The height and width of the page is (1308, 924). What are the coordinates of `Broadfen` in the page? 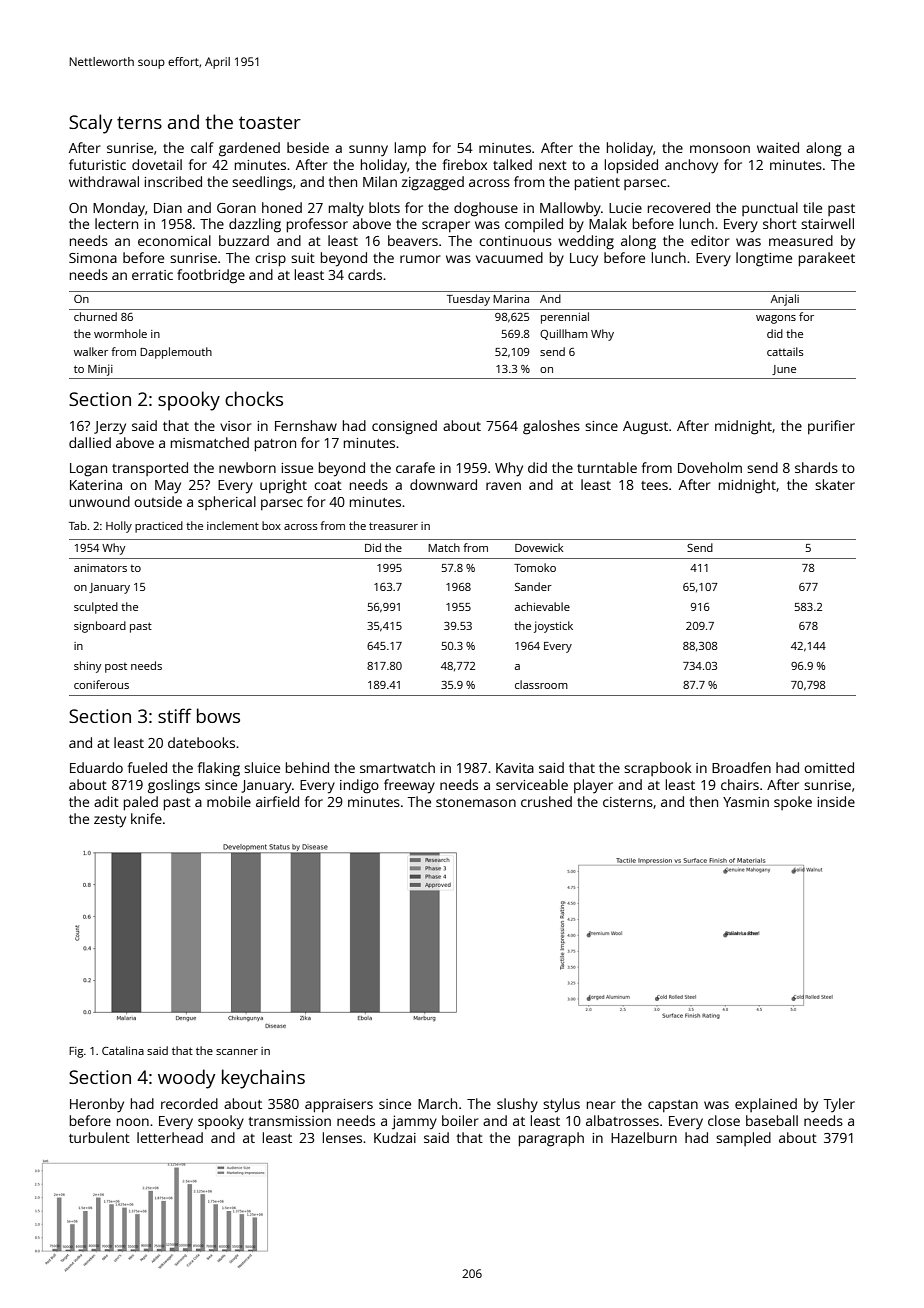 It's located at (741, 767).
